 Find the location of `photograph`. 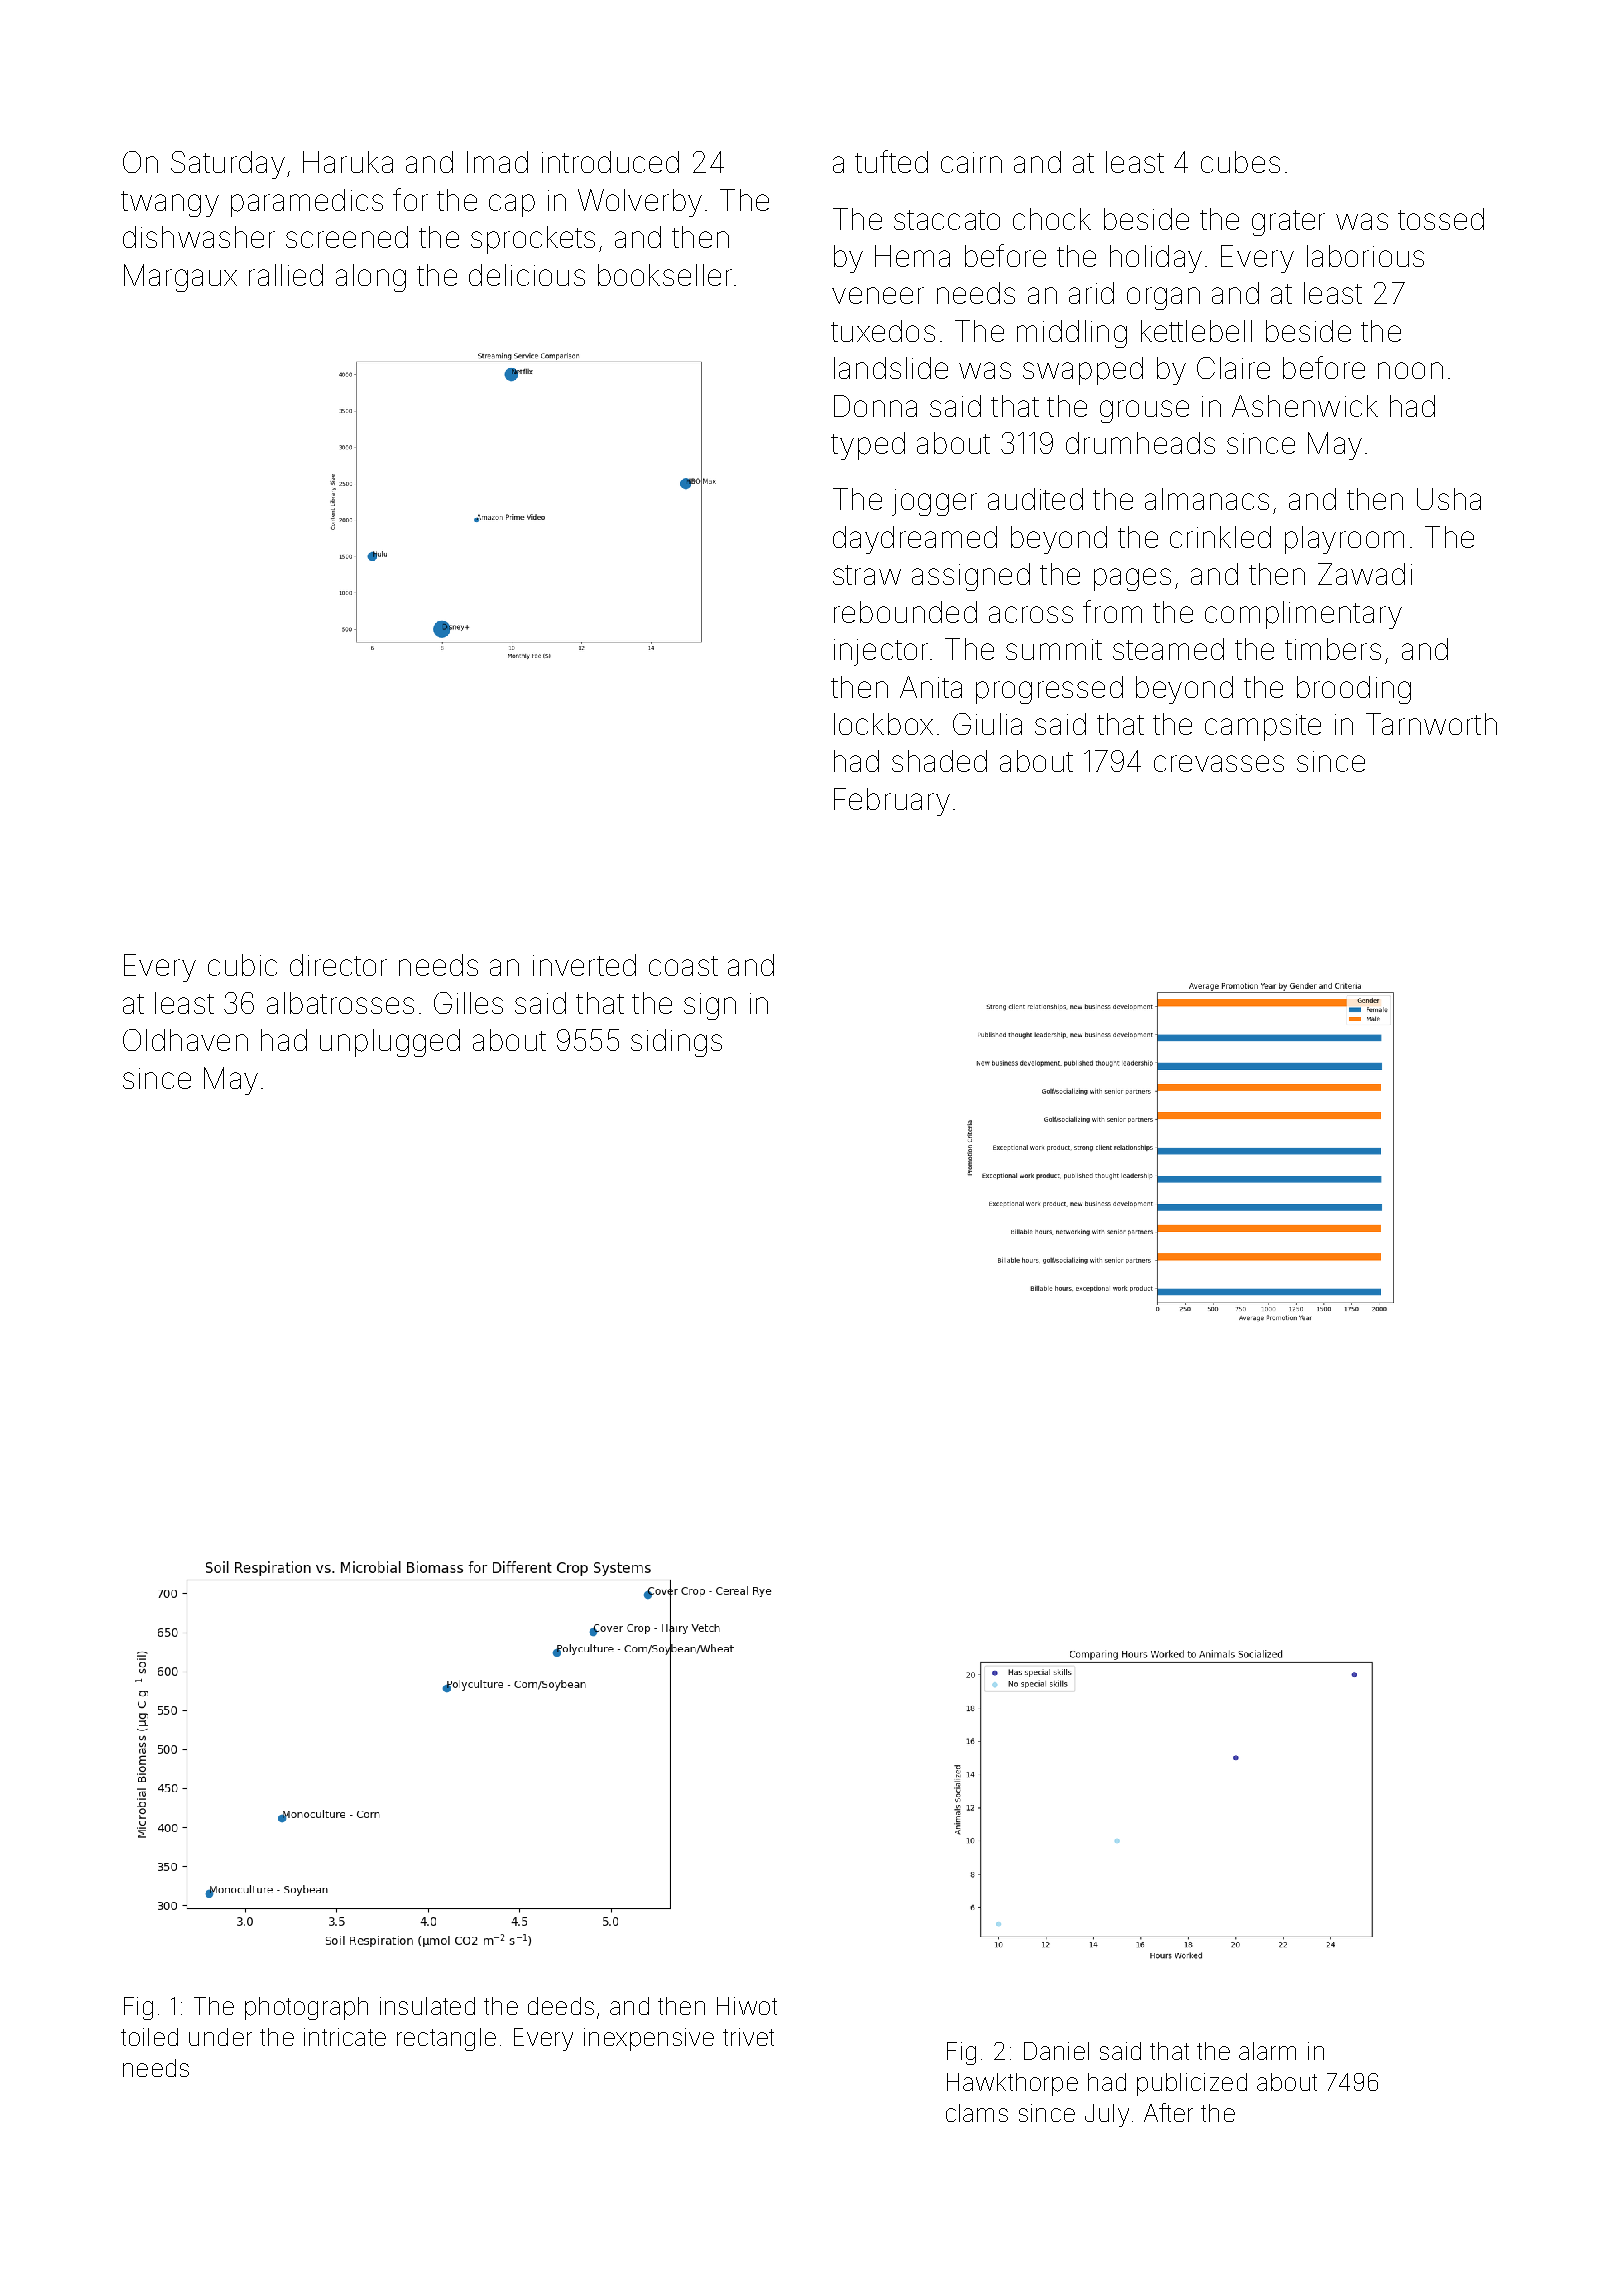

photograph is located at coordinates (306, 2008).
